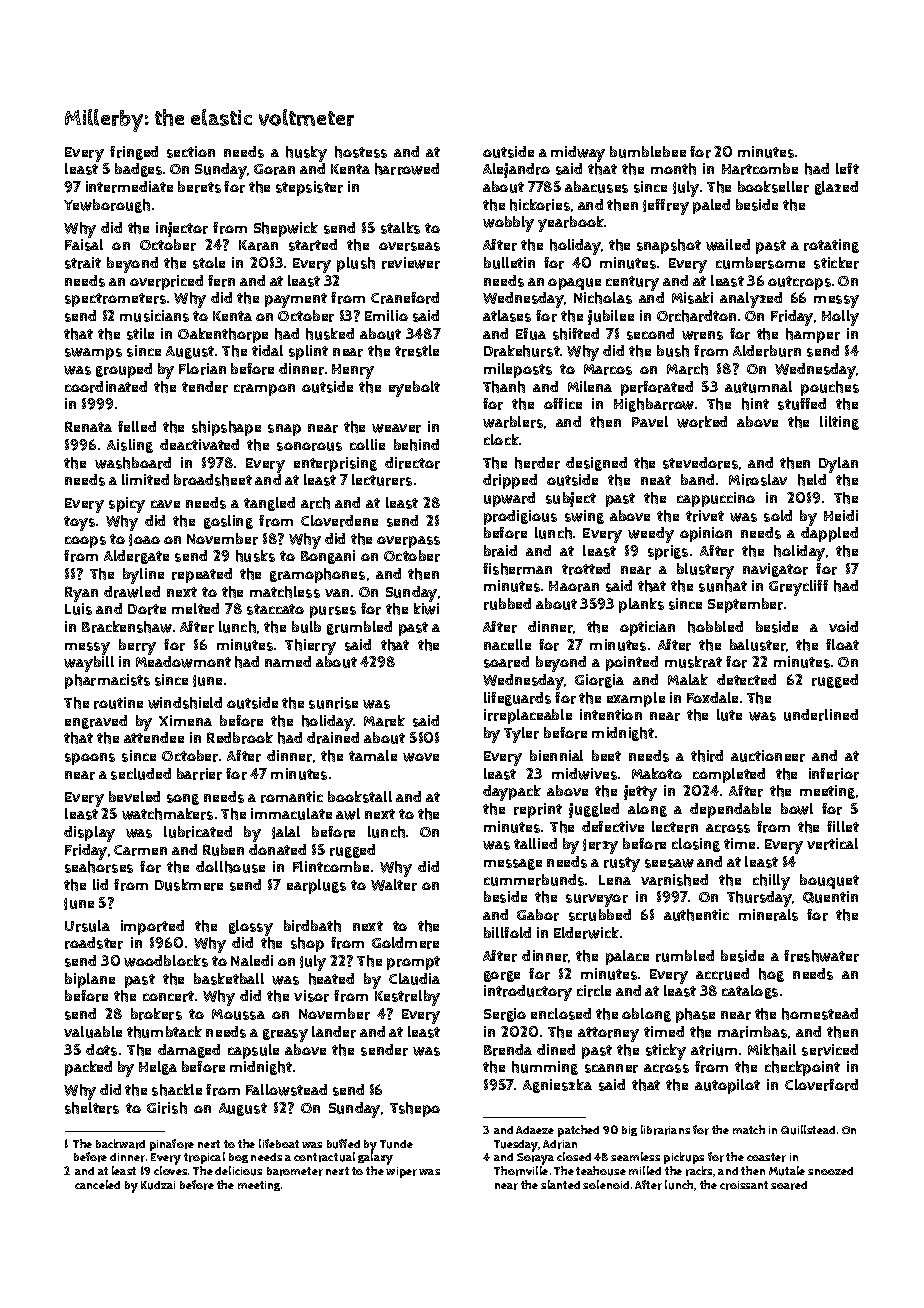 The height and width of the screenshot is (1308, 924). What do you see at coordinates (727, 1086) in the screenshot?
I see `autopilot` at bounding box center [727, 1086].
